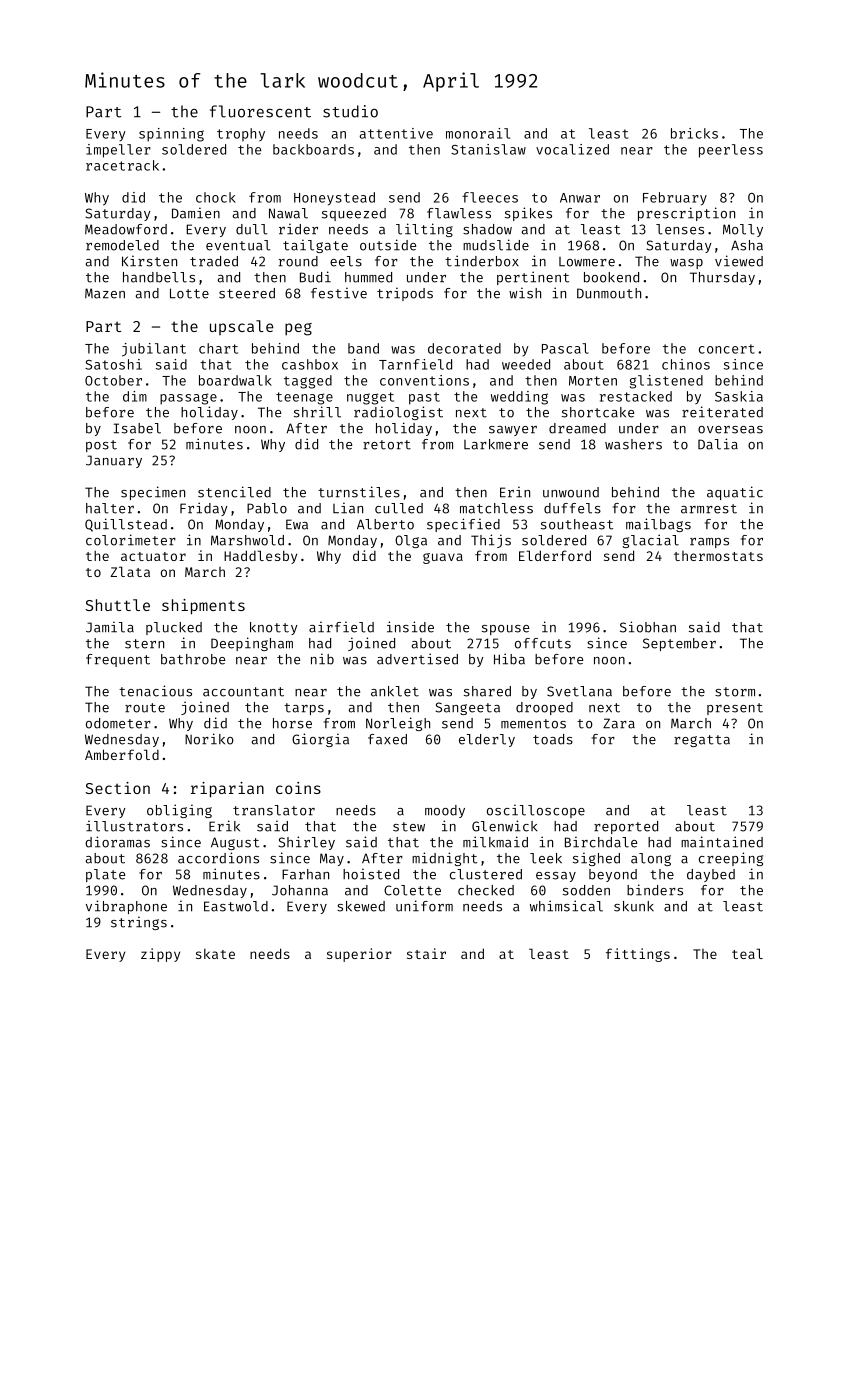 This screenshot has height=1400, width=849. What do you see at coordinates (553, 739) in the screenshot?
I see `toads` at bounding box center [553, 739].
